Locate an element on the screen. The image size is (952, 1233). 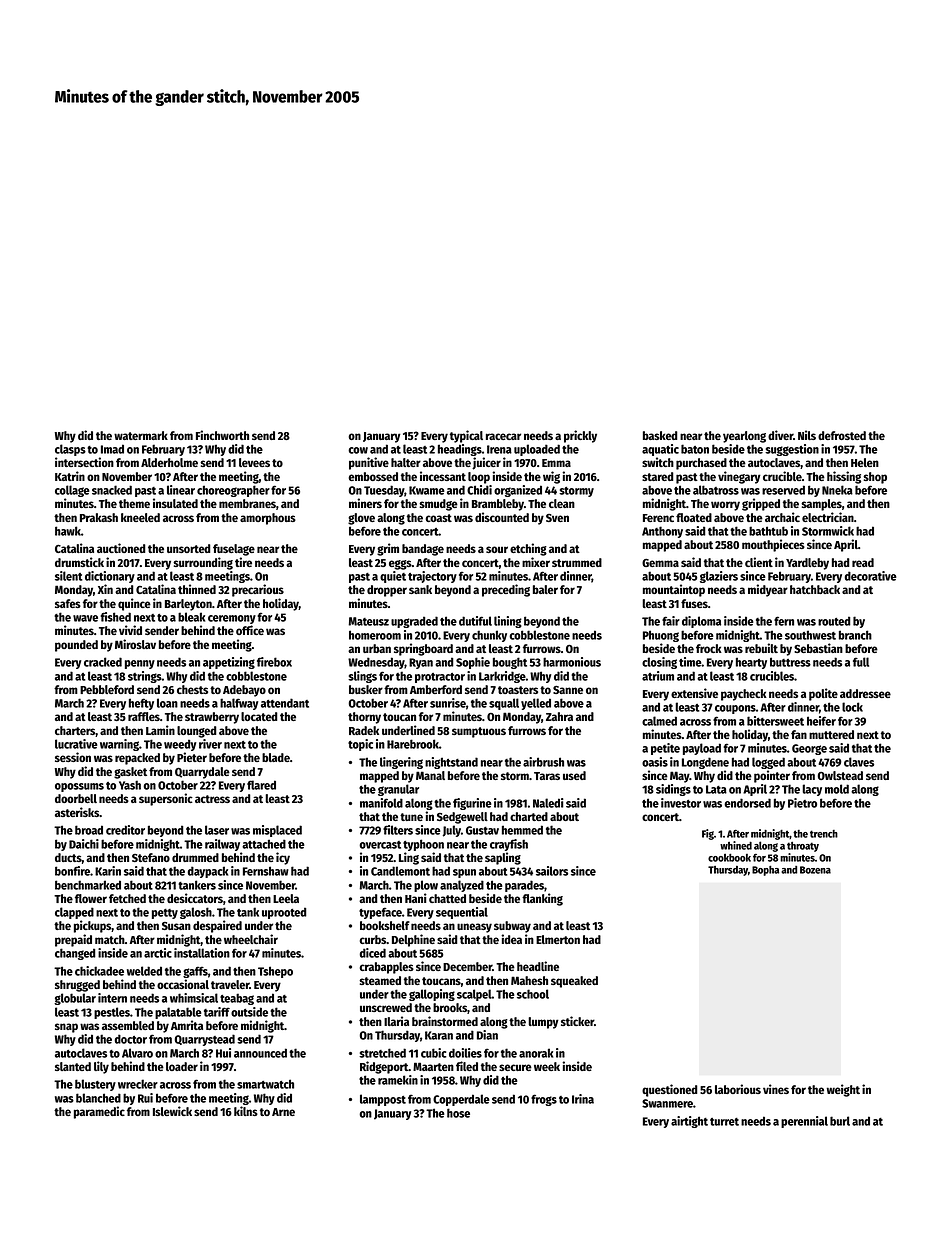
Wednesday is located at coordinates (376, 663).
